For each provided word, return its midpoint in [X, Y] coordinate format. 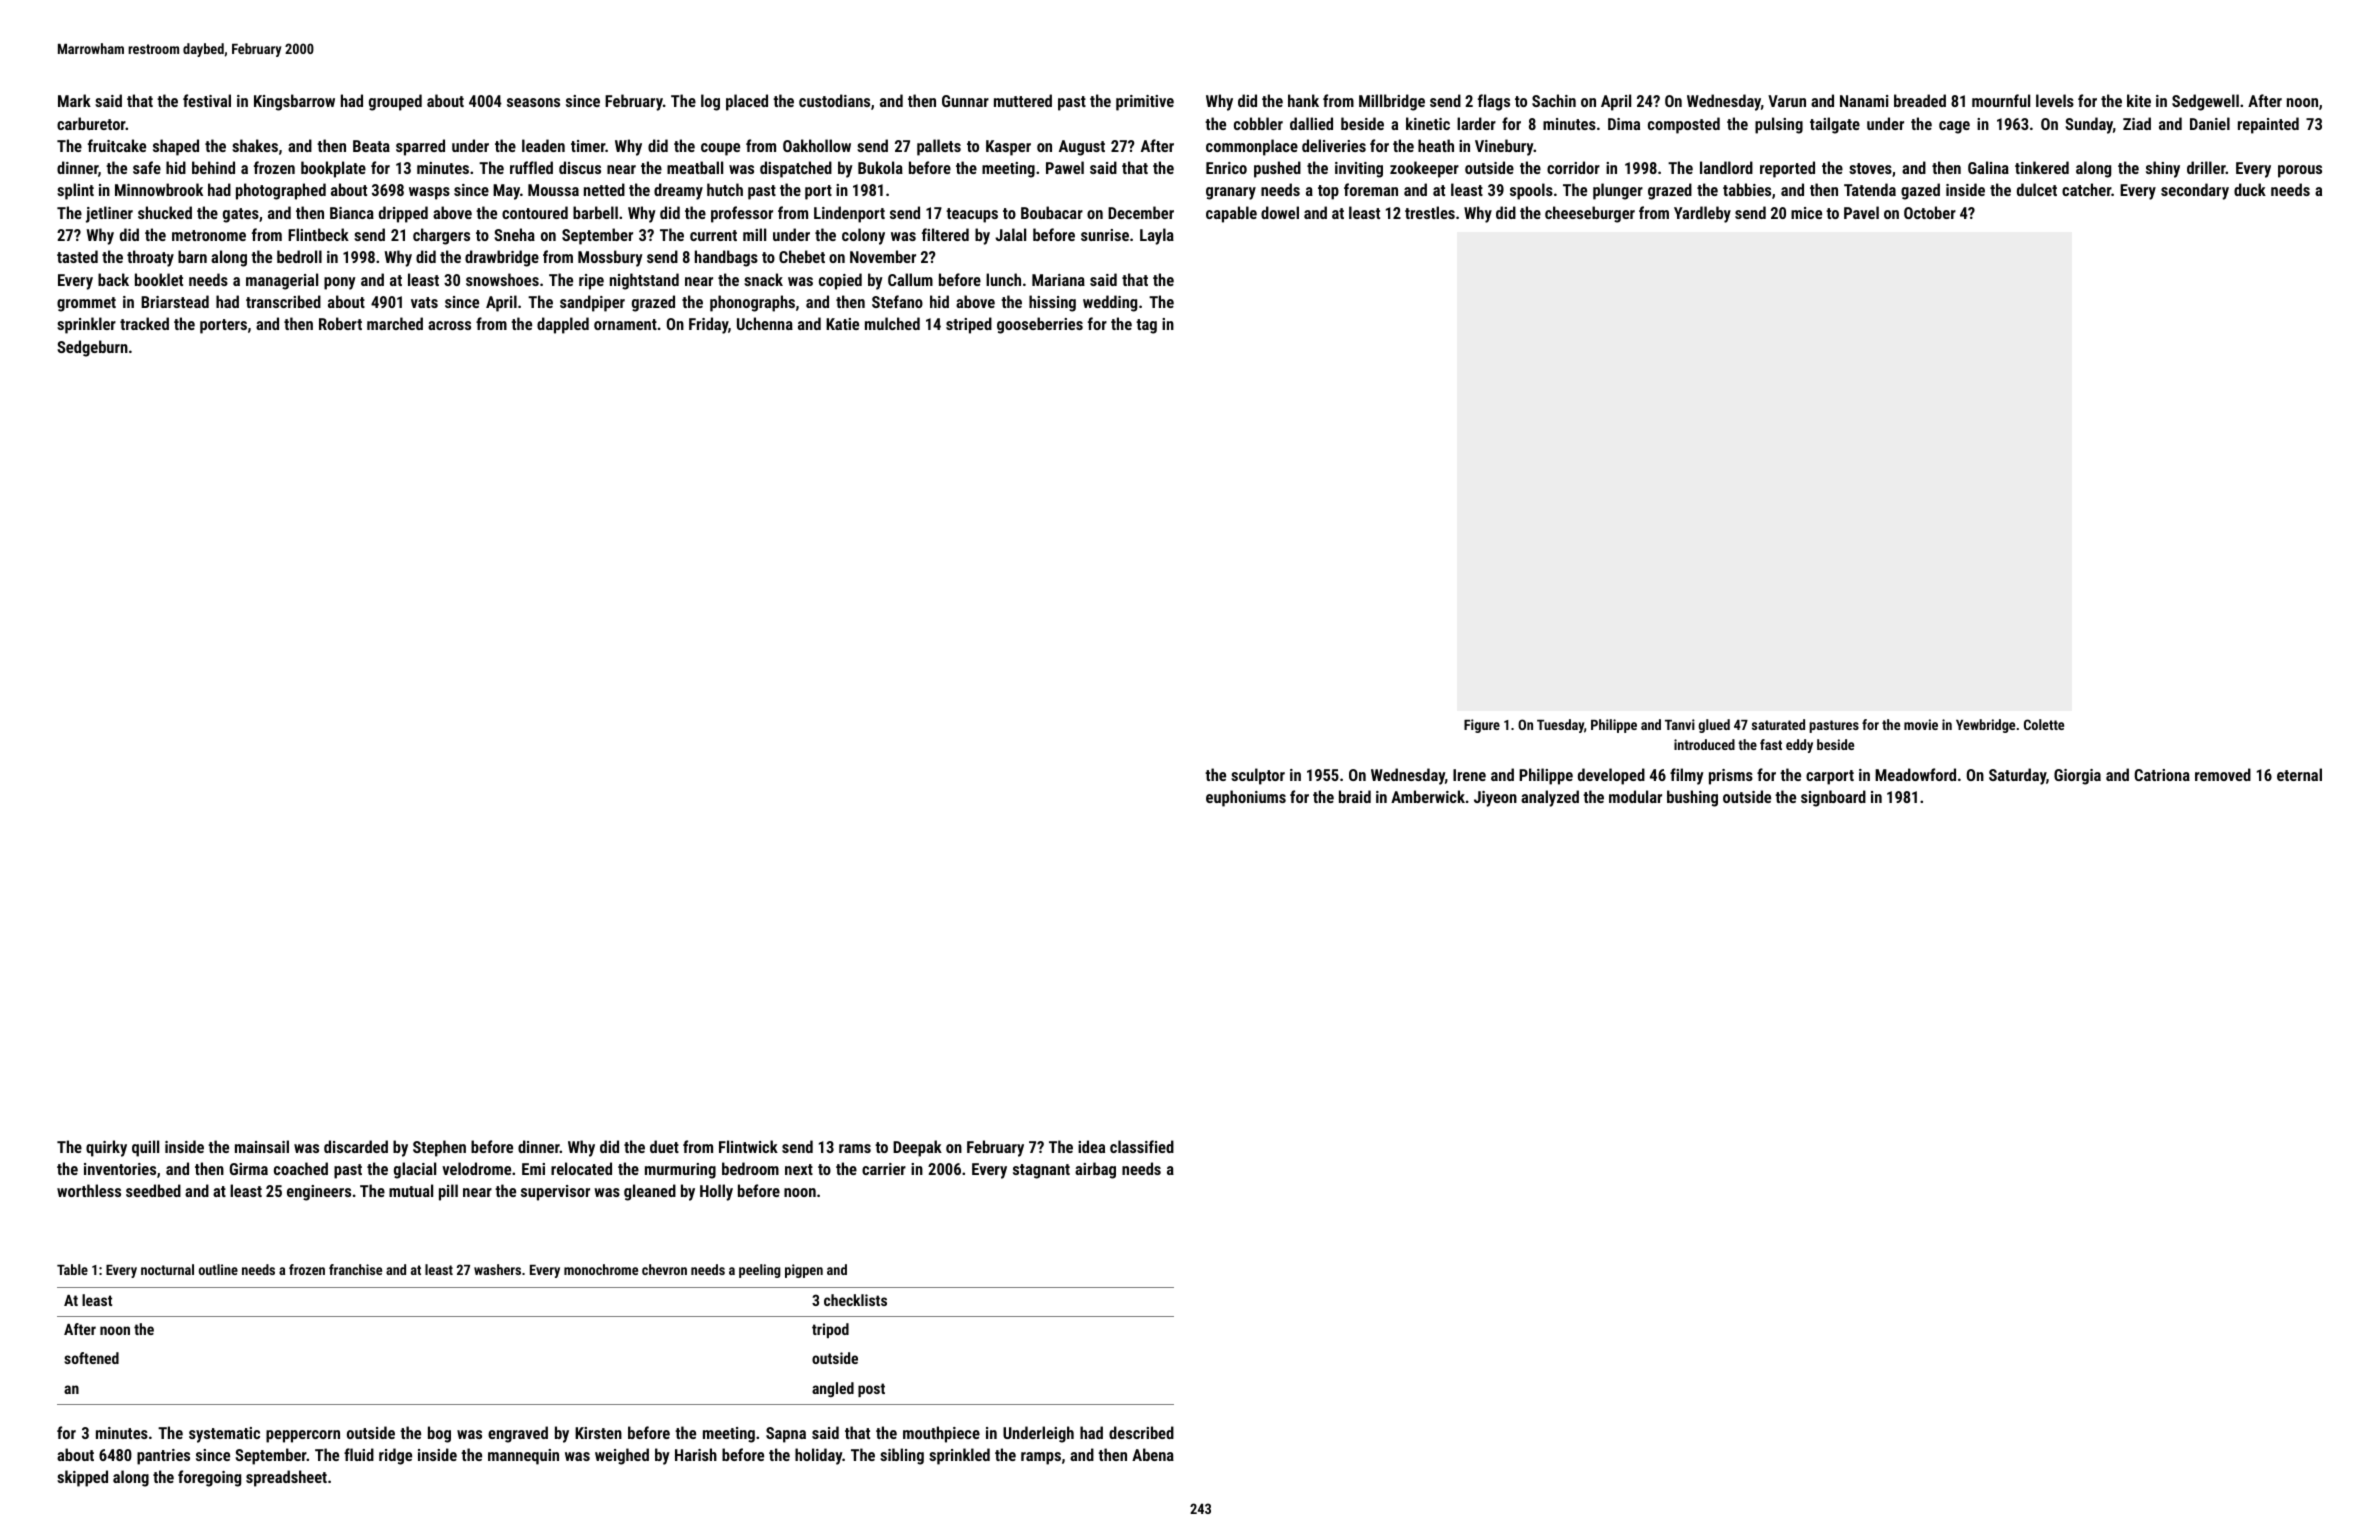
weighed [622, 1456]
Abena [1153, 1454]
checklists [855, 1300]
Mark [74, 100]
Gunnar [965, 101]
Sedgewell [2205, 102]
